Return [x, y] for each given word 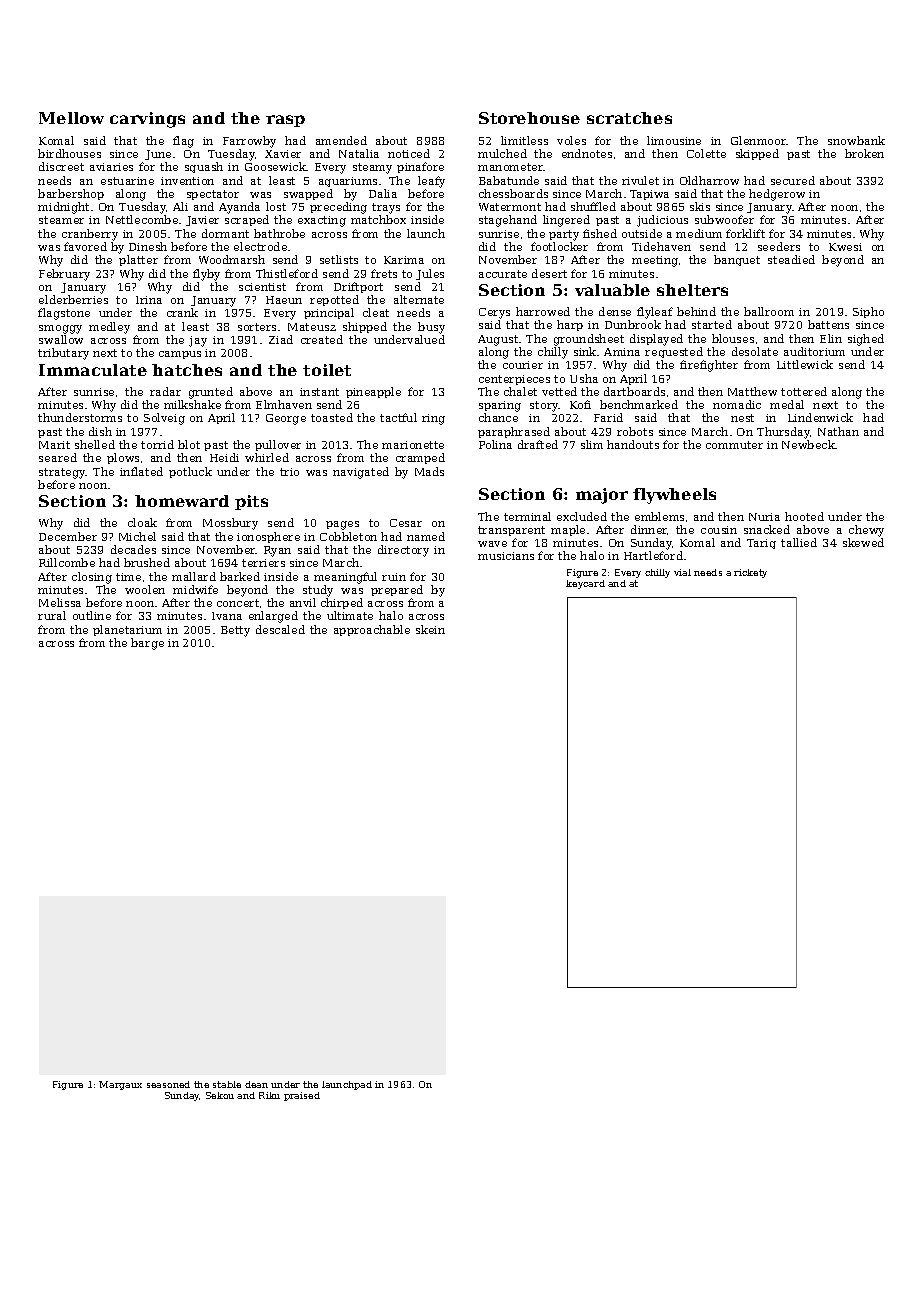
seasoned [168, 1084]
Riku [269, 1095]
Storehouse [529, 118]
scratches [629, 118]
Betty [235, 631]
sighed [866, 340]
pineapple [373, 392]
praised [302, 1096]
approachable [372, 630]
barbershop [71, 194]
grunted [211, 393]
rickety [750, 573]
